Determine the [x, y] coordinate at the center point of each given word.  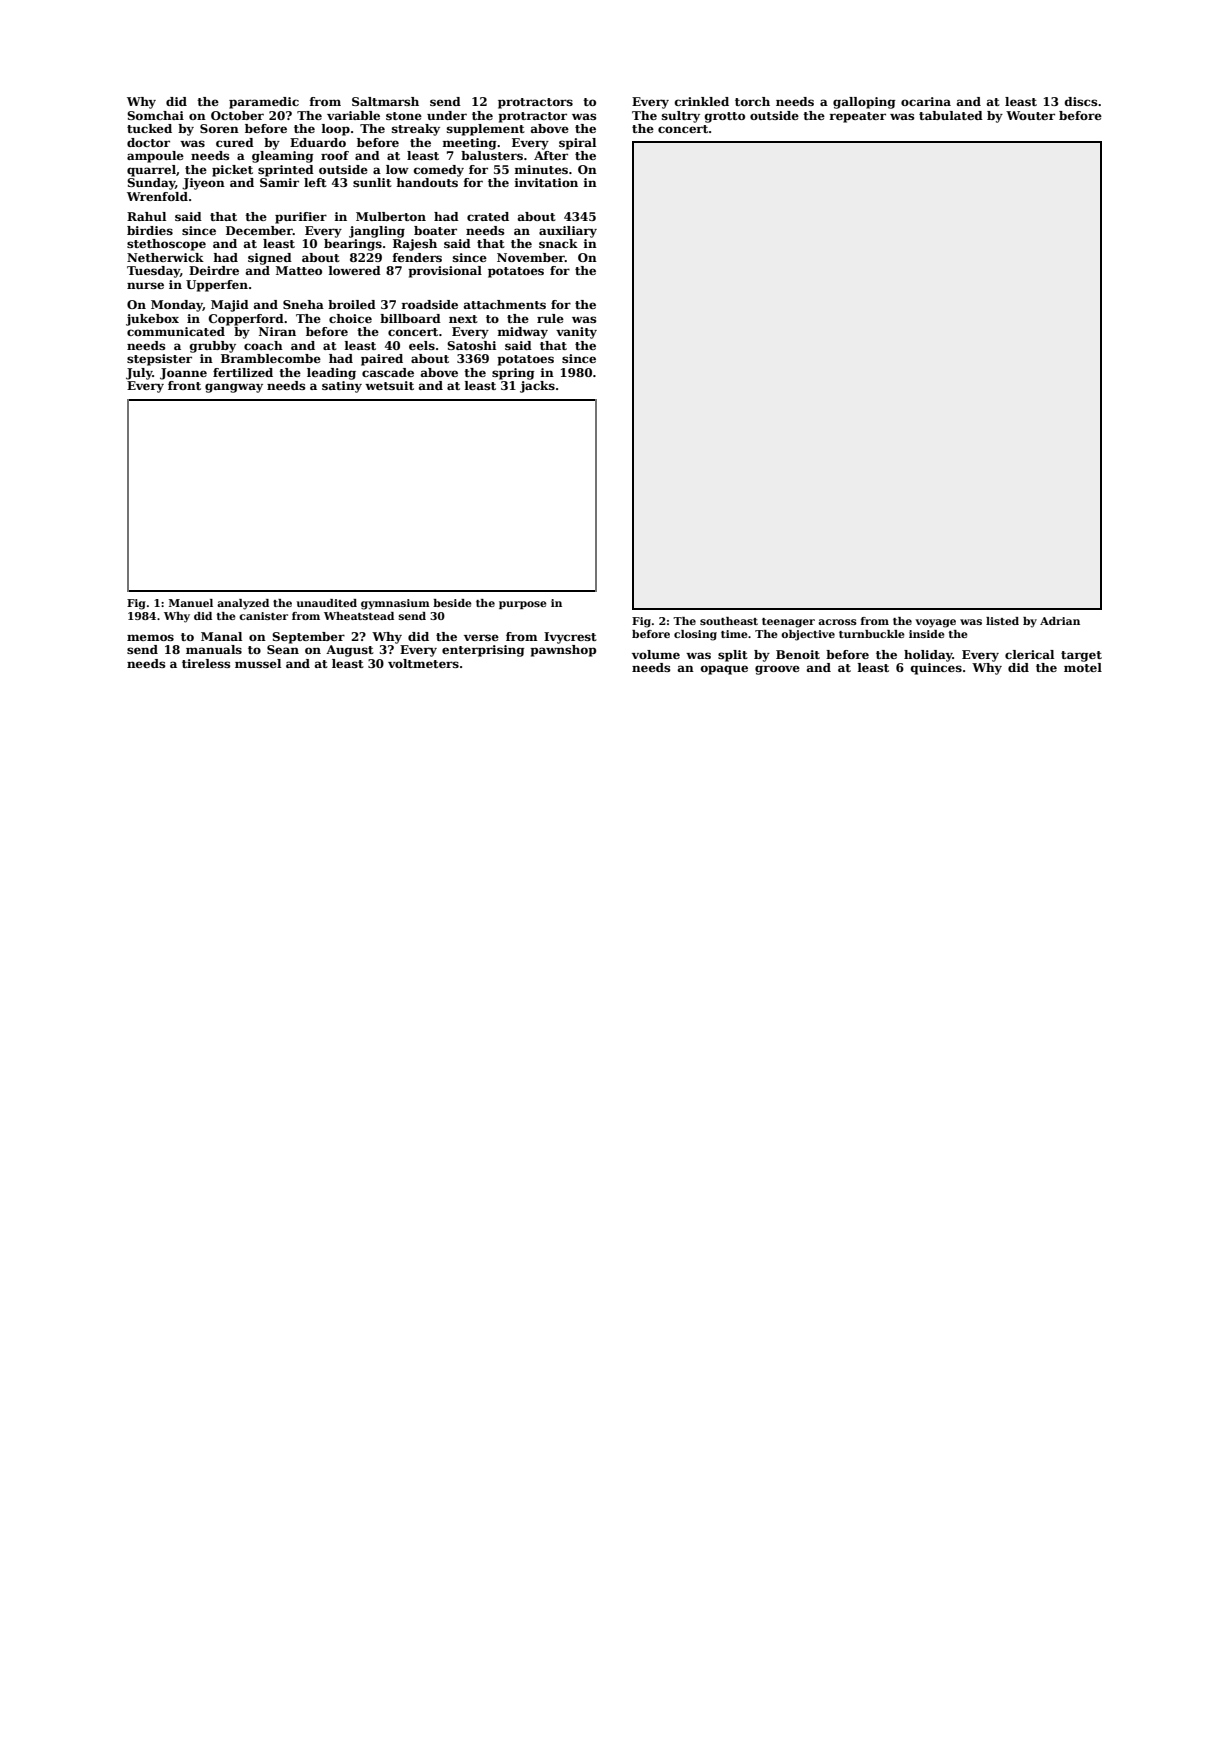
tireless [206, 663]
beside [452, 603]
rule [550, 318]
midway [523, 333]
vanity [576, 333]
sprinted [286, 171]
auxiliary [568, 232]
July [139, 374]
